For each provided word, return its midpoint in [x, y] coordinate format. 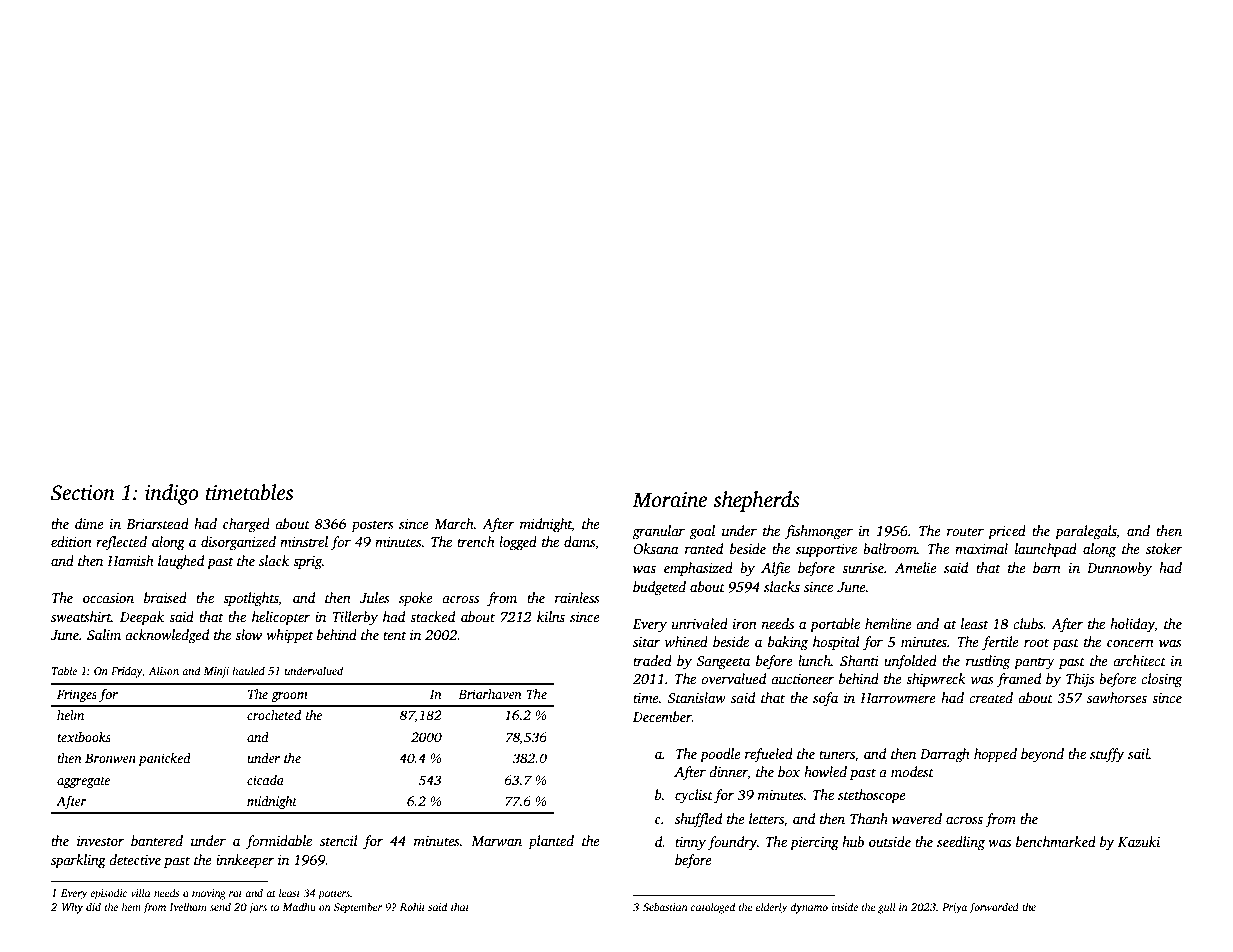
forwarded [994, 908]
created [991, 697]
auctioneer [802, 679]
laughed [181, 562]
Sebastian [665, 907]
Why [72, 908]
